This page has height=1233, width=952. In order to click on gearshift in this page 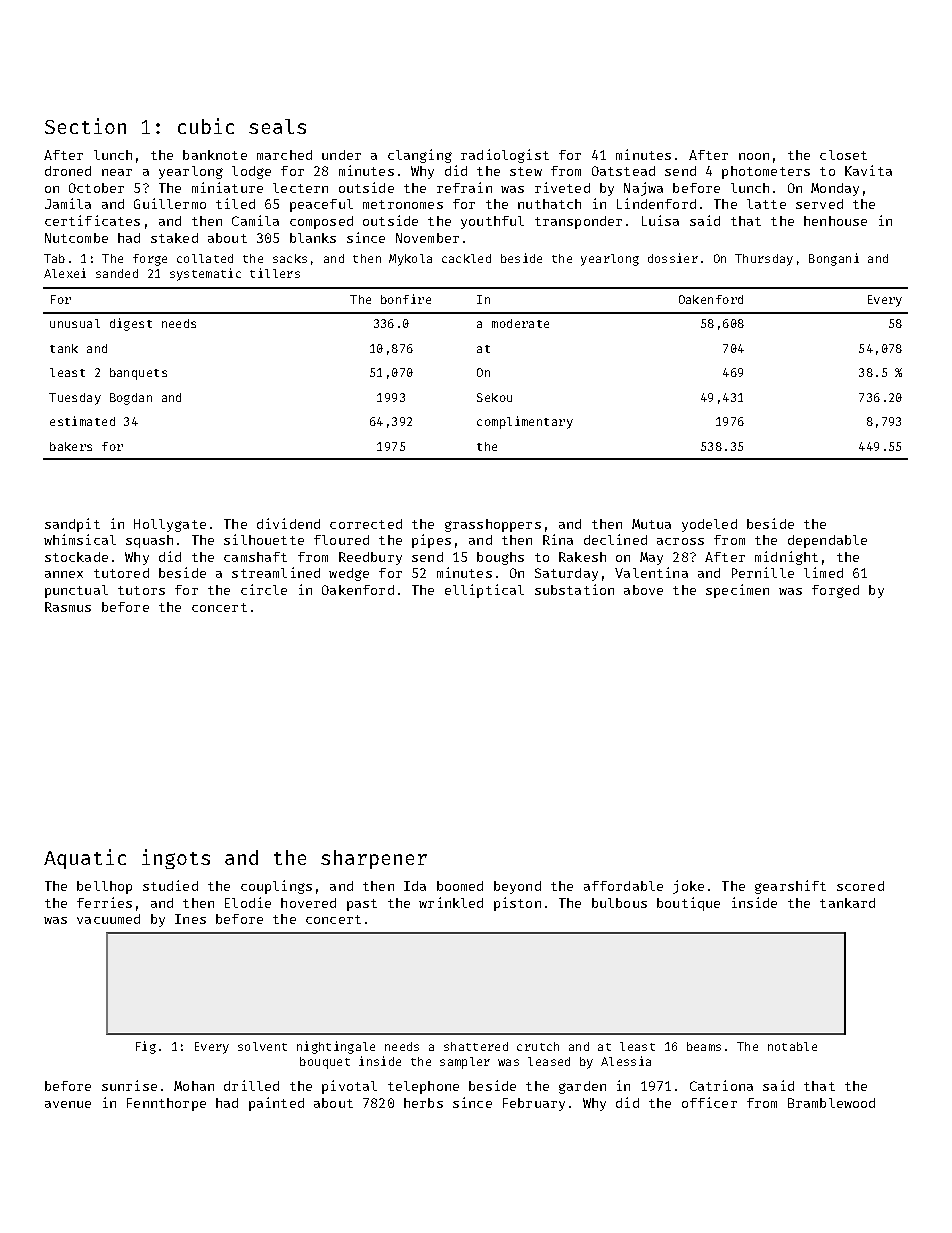, I will do `click(790, 887)`.
